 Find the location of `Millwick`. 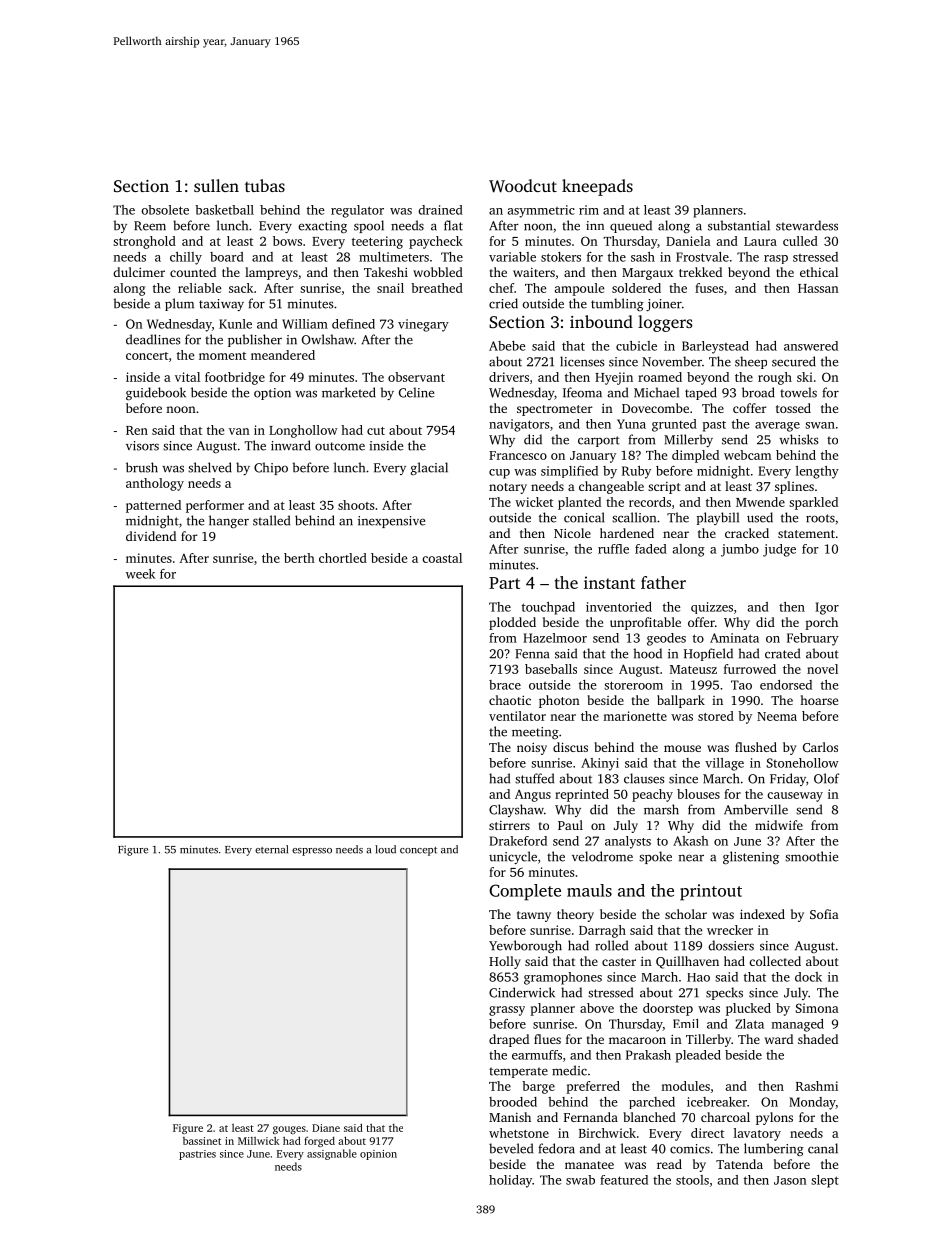

Millwick is located at coordinates (258, 1141).
